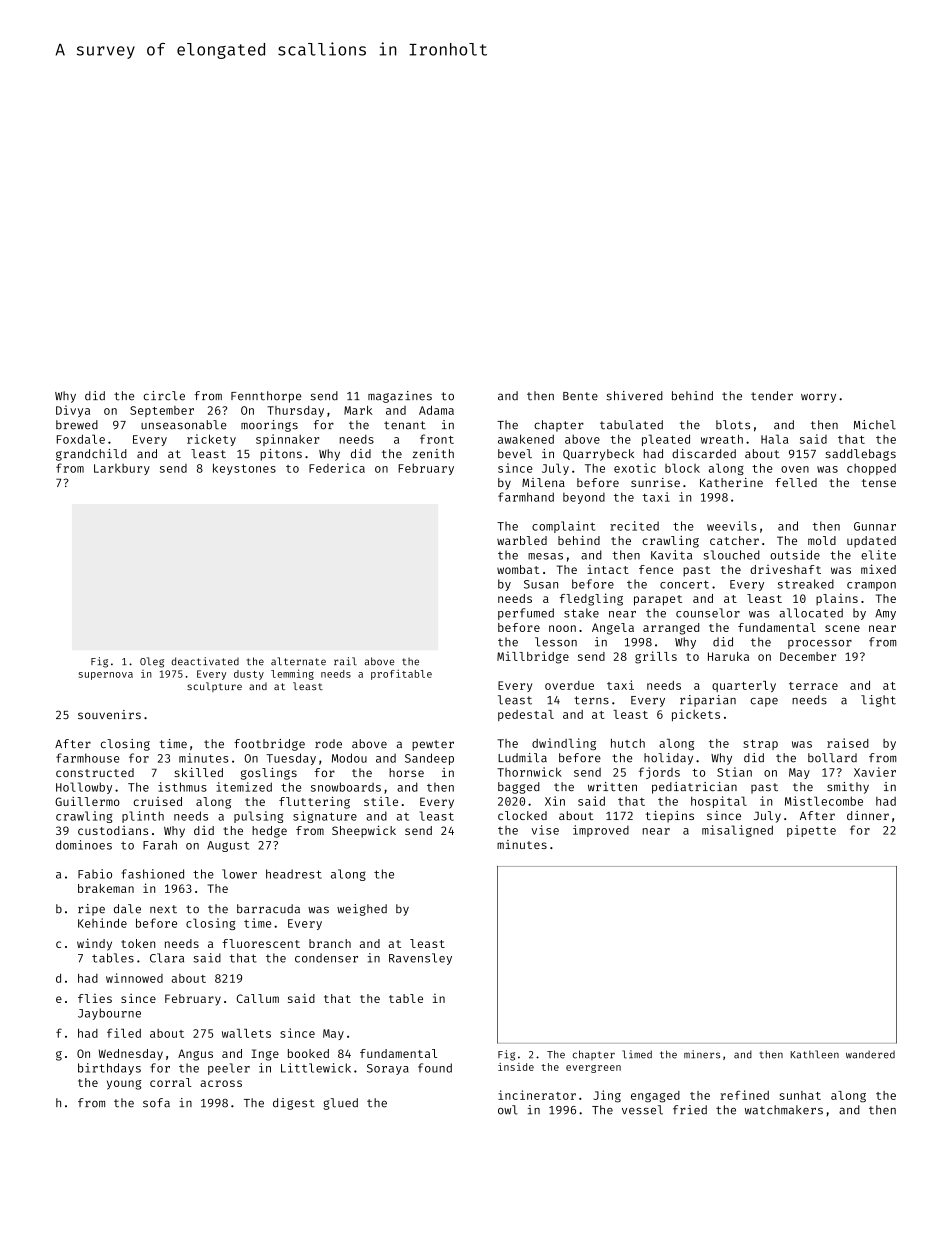 This document has width=952, height=1233. What do you see at coordinates (543, 482) in the document?
I see `Milena` at bounding box center [543, 482].
